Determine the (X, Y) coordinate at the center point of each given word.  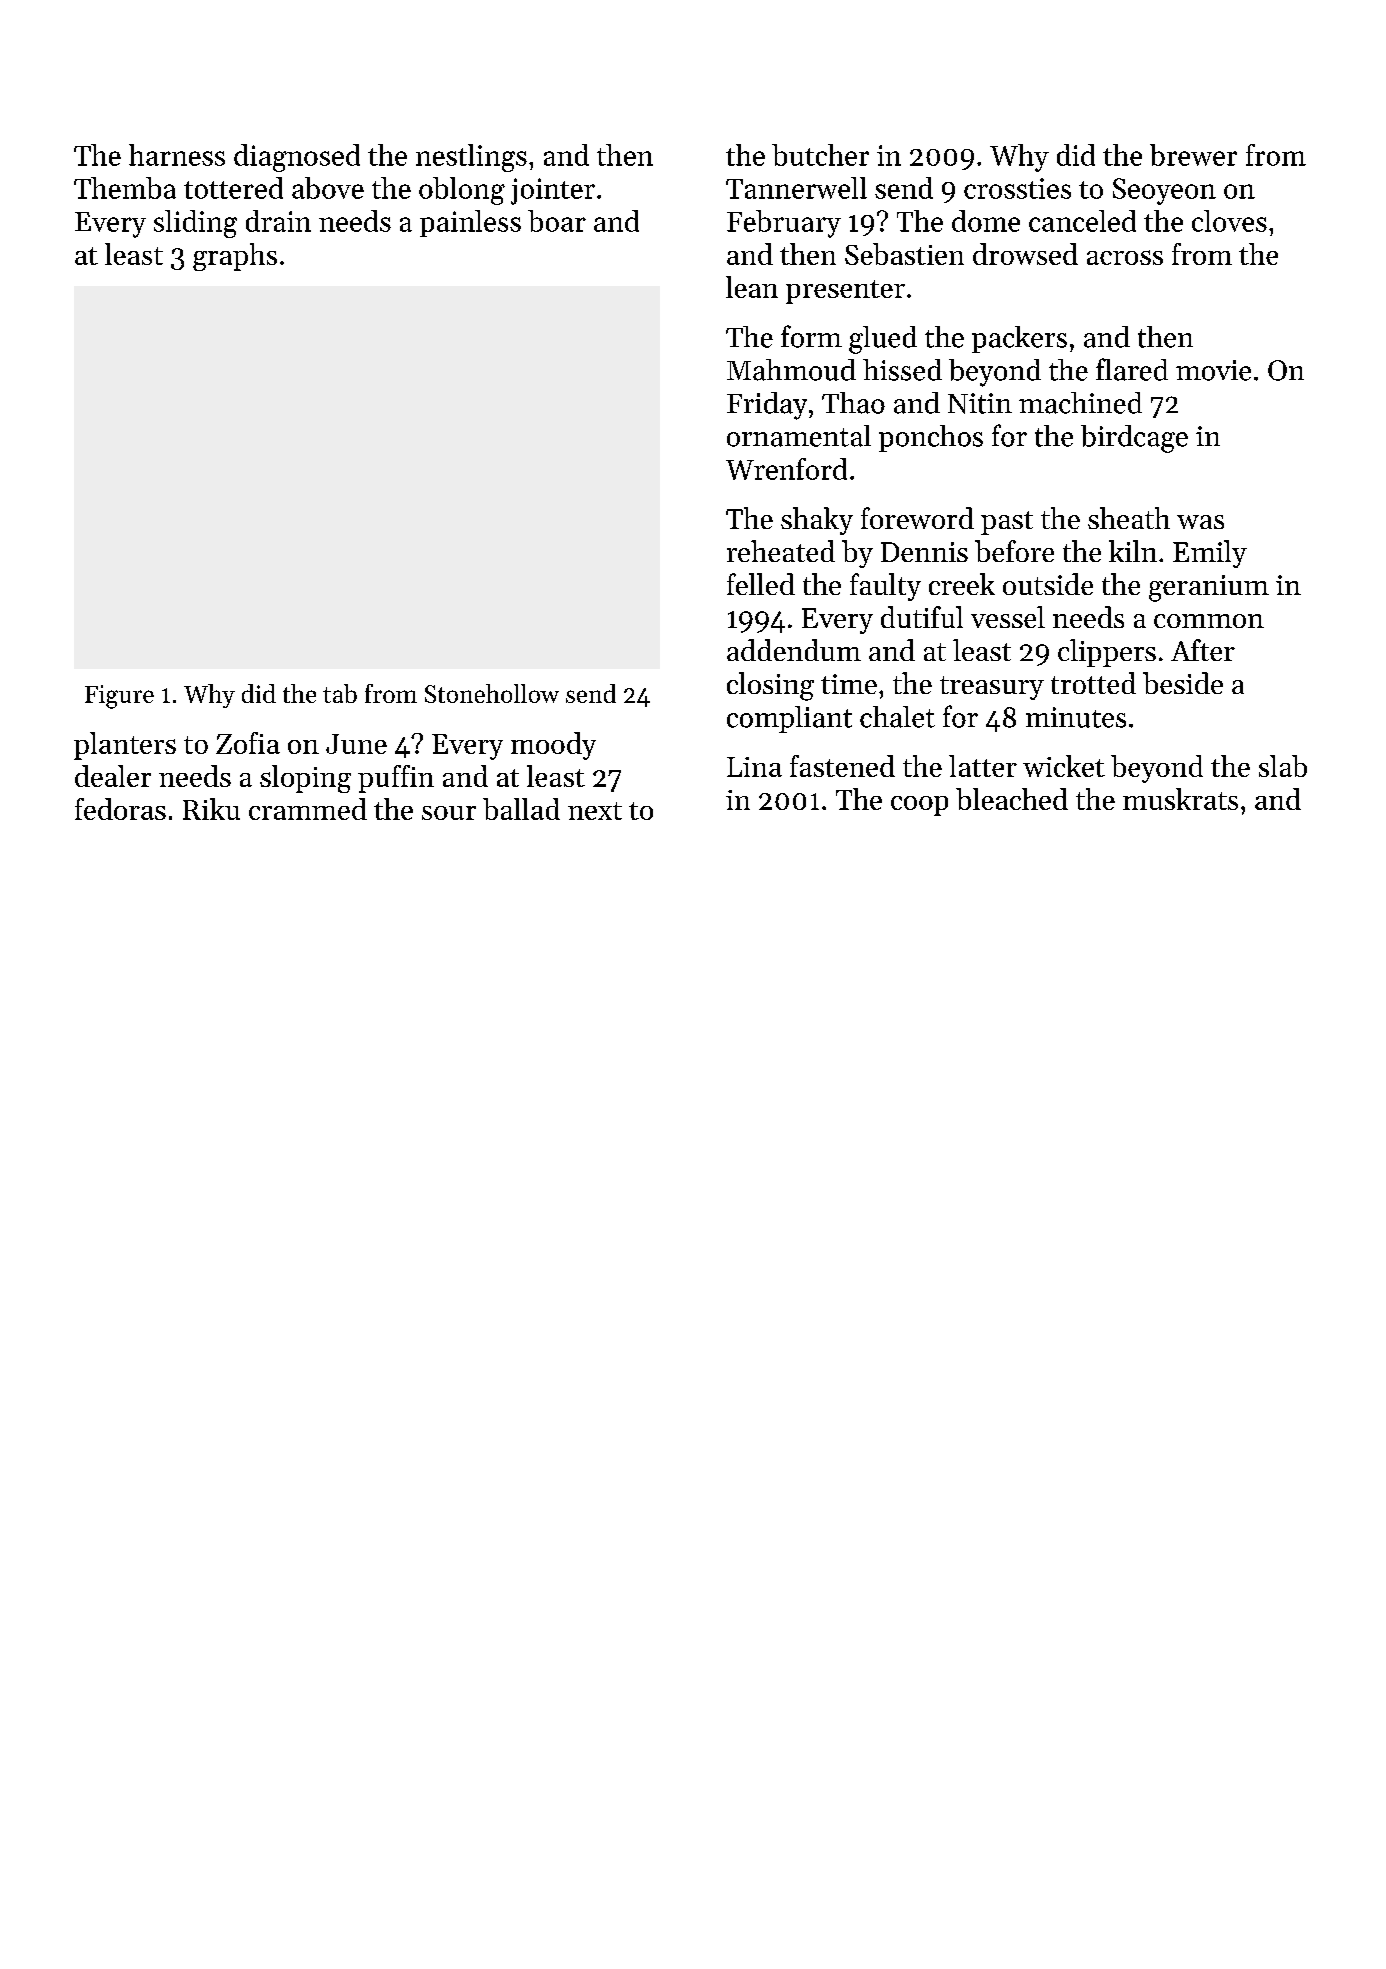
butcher (820, 155)
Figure (119, 697)
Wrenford (786, 469)
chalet (897, 717)
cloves (1229, 221)
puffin (396, 779)
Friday (767, 406)
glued (883, 340)
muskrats (1180, 799)
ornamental (799, 436)
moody (553, 746)
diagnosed (297, 158)
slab (1283, 766)
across (1125, 257)
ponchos (931, 438)
